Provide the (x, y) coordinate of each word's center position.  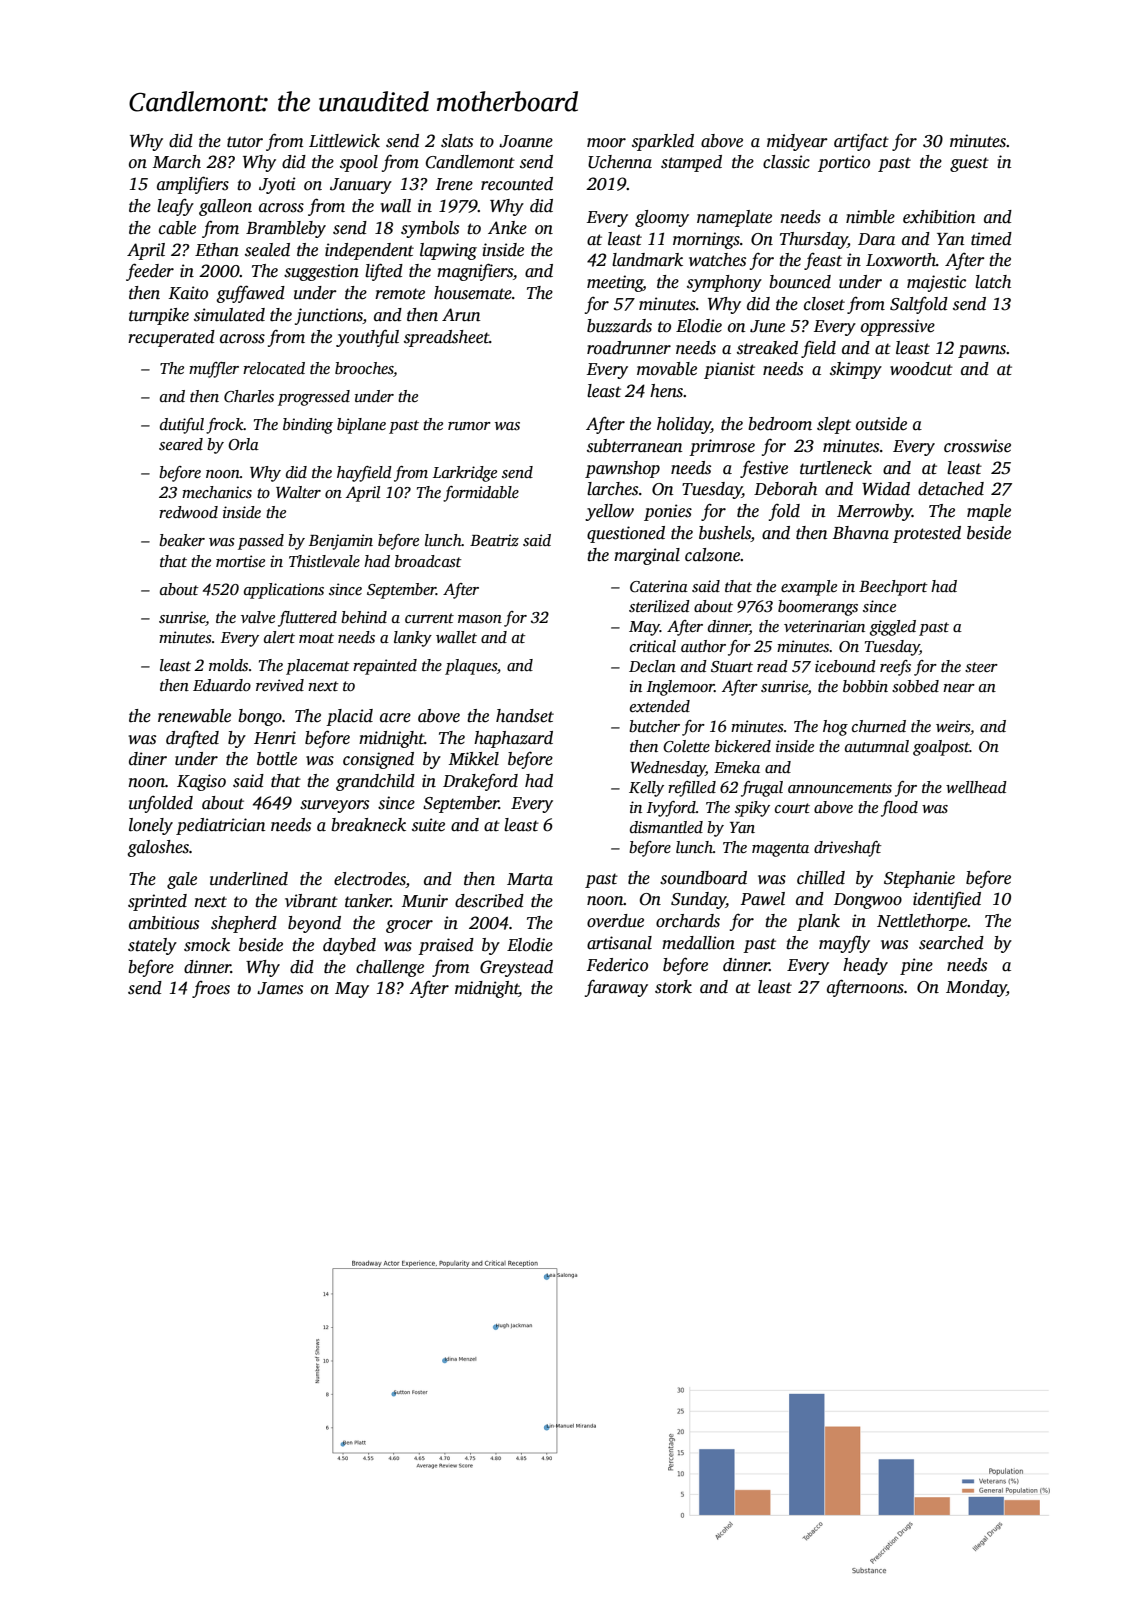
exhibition (939, 217)
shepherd (244, 924)
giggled (893, 628)
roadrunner (629, 348)
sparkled (663, 142)
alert (279, 637)
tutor (245, 142)
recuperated (171, 338)
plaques (471, 667)
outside (881, 424)
